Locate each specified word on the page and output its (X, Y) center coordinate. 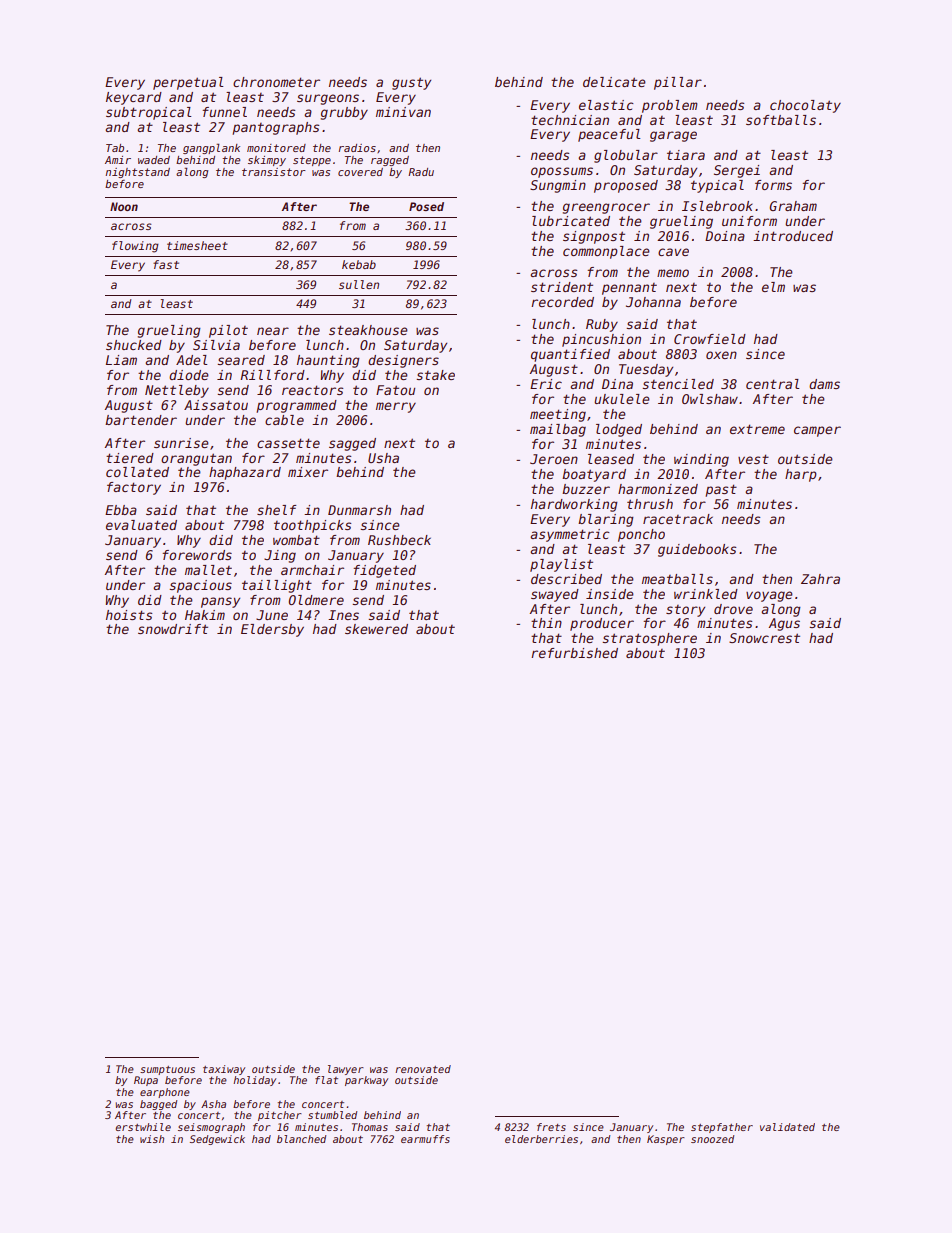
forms (773, 185)
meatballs (677, 579)
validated (787, 1127)
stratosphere (649, 639)
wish (152, 1139)
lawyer (346, 1070)
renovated (423, 1069)
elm (773, 287)
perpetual (188, 83)
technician (570, 120)
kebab (359, 264)
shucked (134, 345)
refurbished (574, 653)
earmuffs (425, 1139)
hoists (129, 615)
